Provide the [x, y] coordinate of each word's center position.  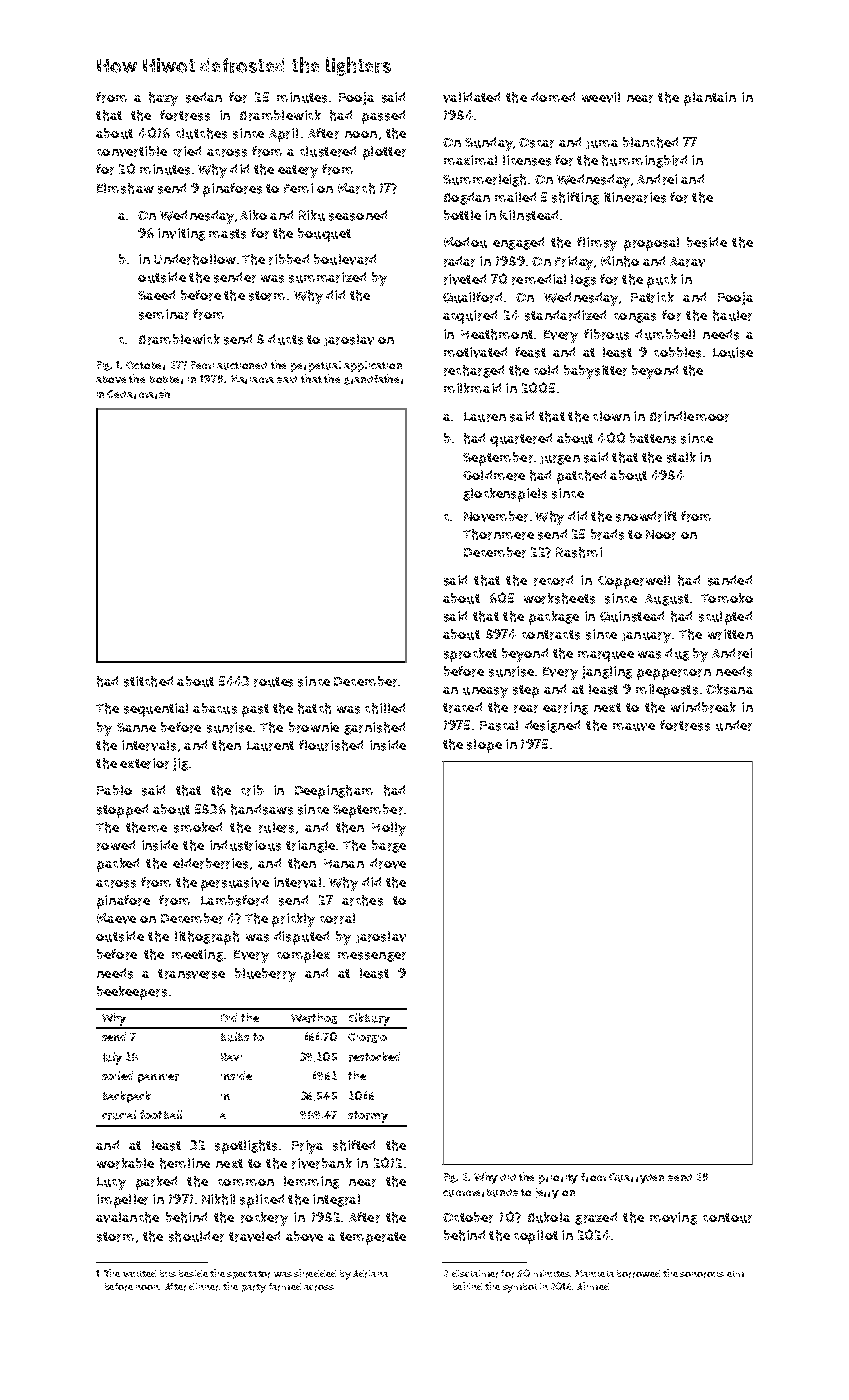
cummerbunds [480, 1193]
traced [462, 707]
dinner [203, 1287]
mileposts [667, 691]
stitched [148, 681]
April [283, 135]
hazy [163, 99]
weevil [601, 97]
